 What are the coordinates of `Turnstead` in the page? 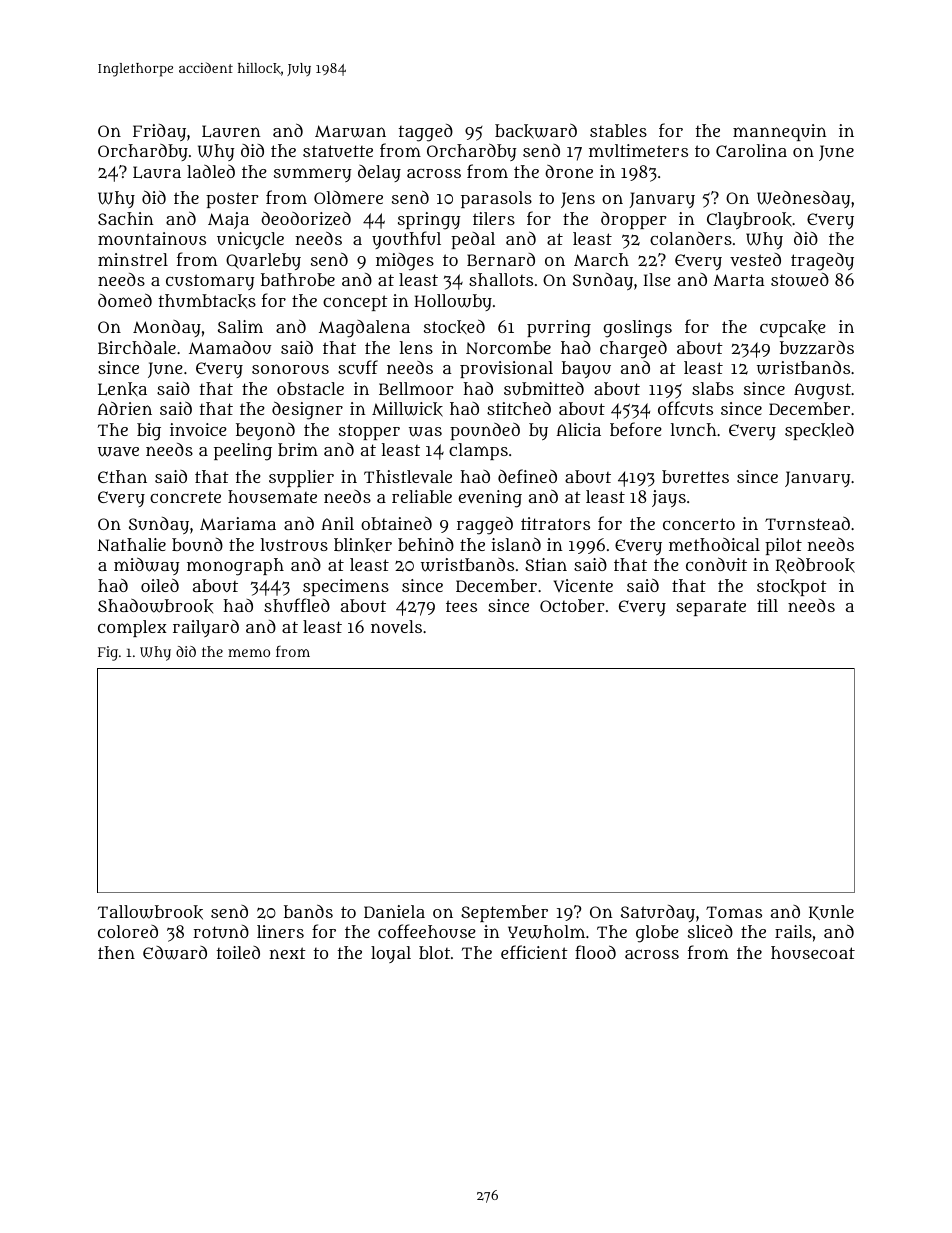 It's located at (807, 523).
